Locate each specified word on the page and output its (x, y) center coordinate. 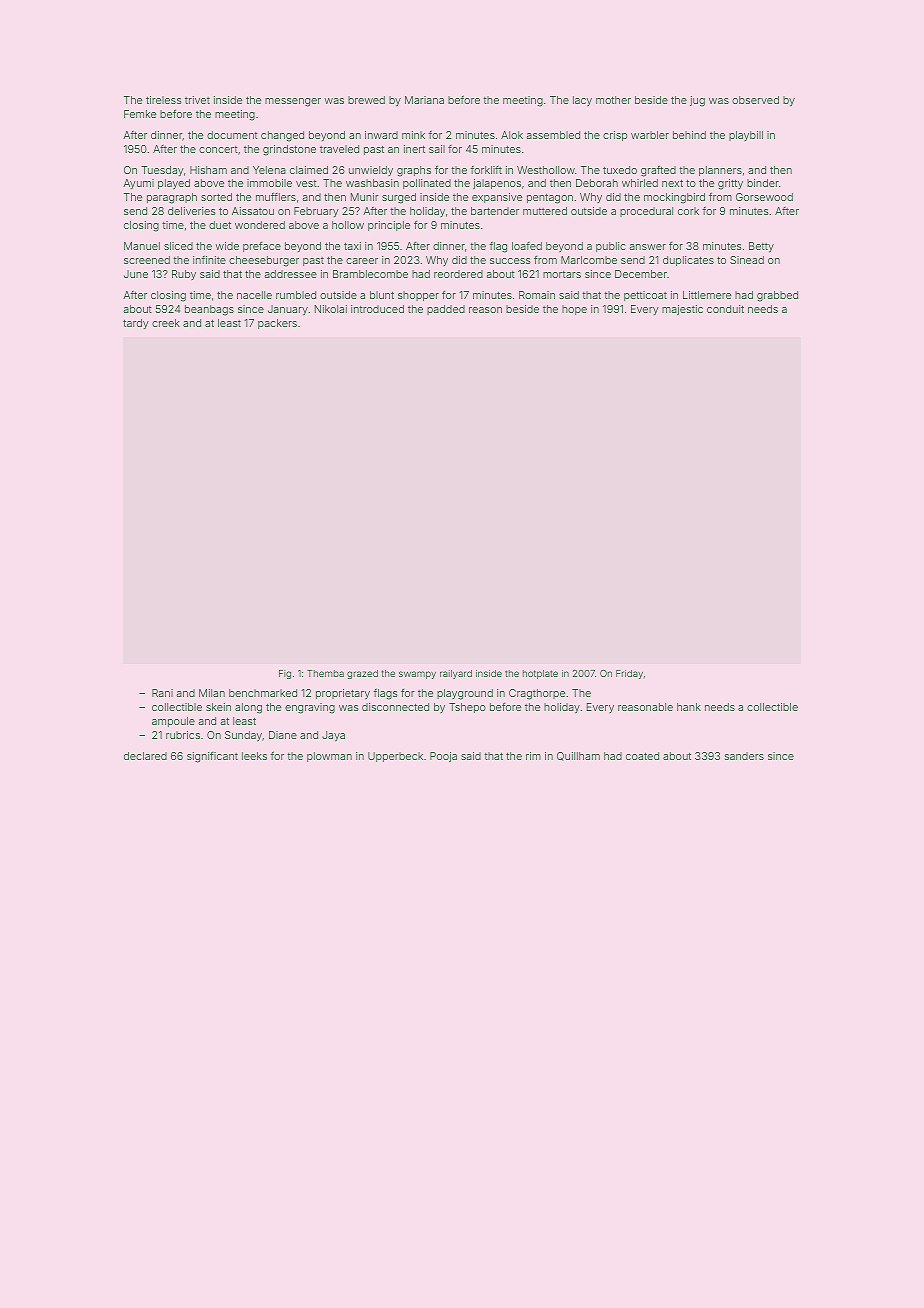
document (232, 135)
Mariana (424, 100)
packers (277, 324)
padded (446, 310)
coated (642, 756)
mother (613, 100)
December (641, 274)
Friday (629, 674)
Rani (162, 693)
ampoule (173, 722)
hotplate (540, 674)
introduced (377, 309)
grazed (362, 674)
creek (166, 323)
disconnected (395, 707)
